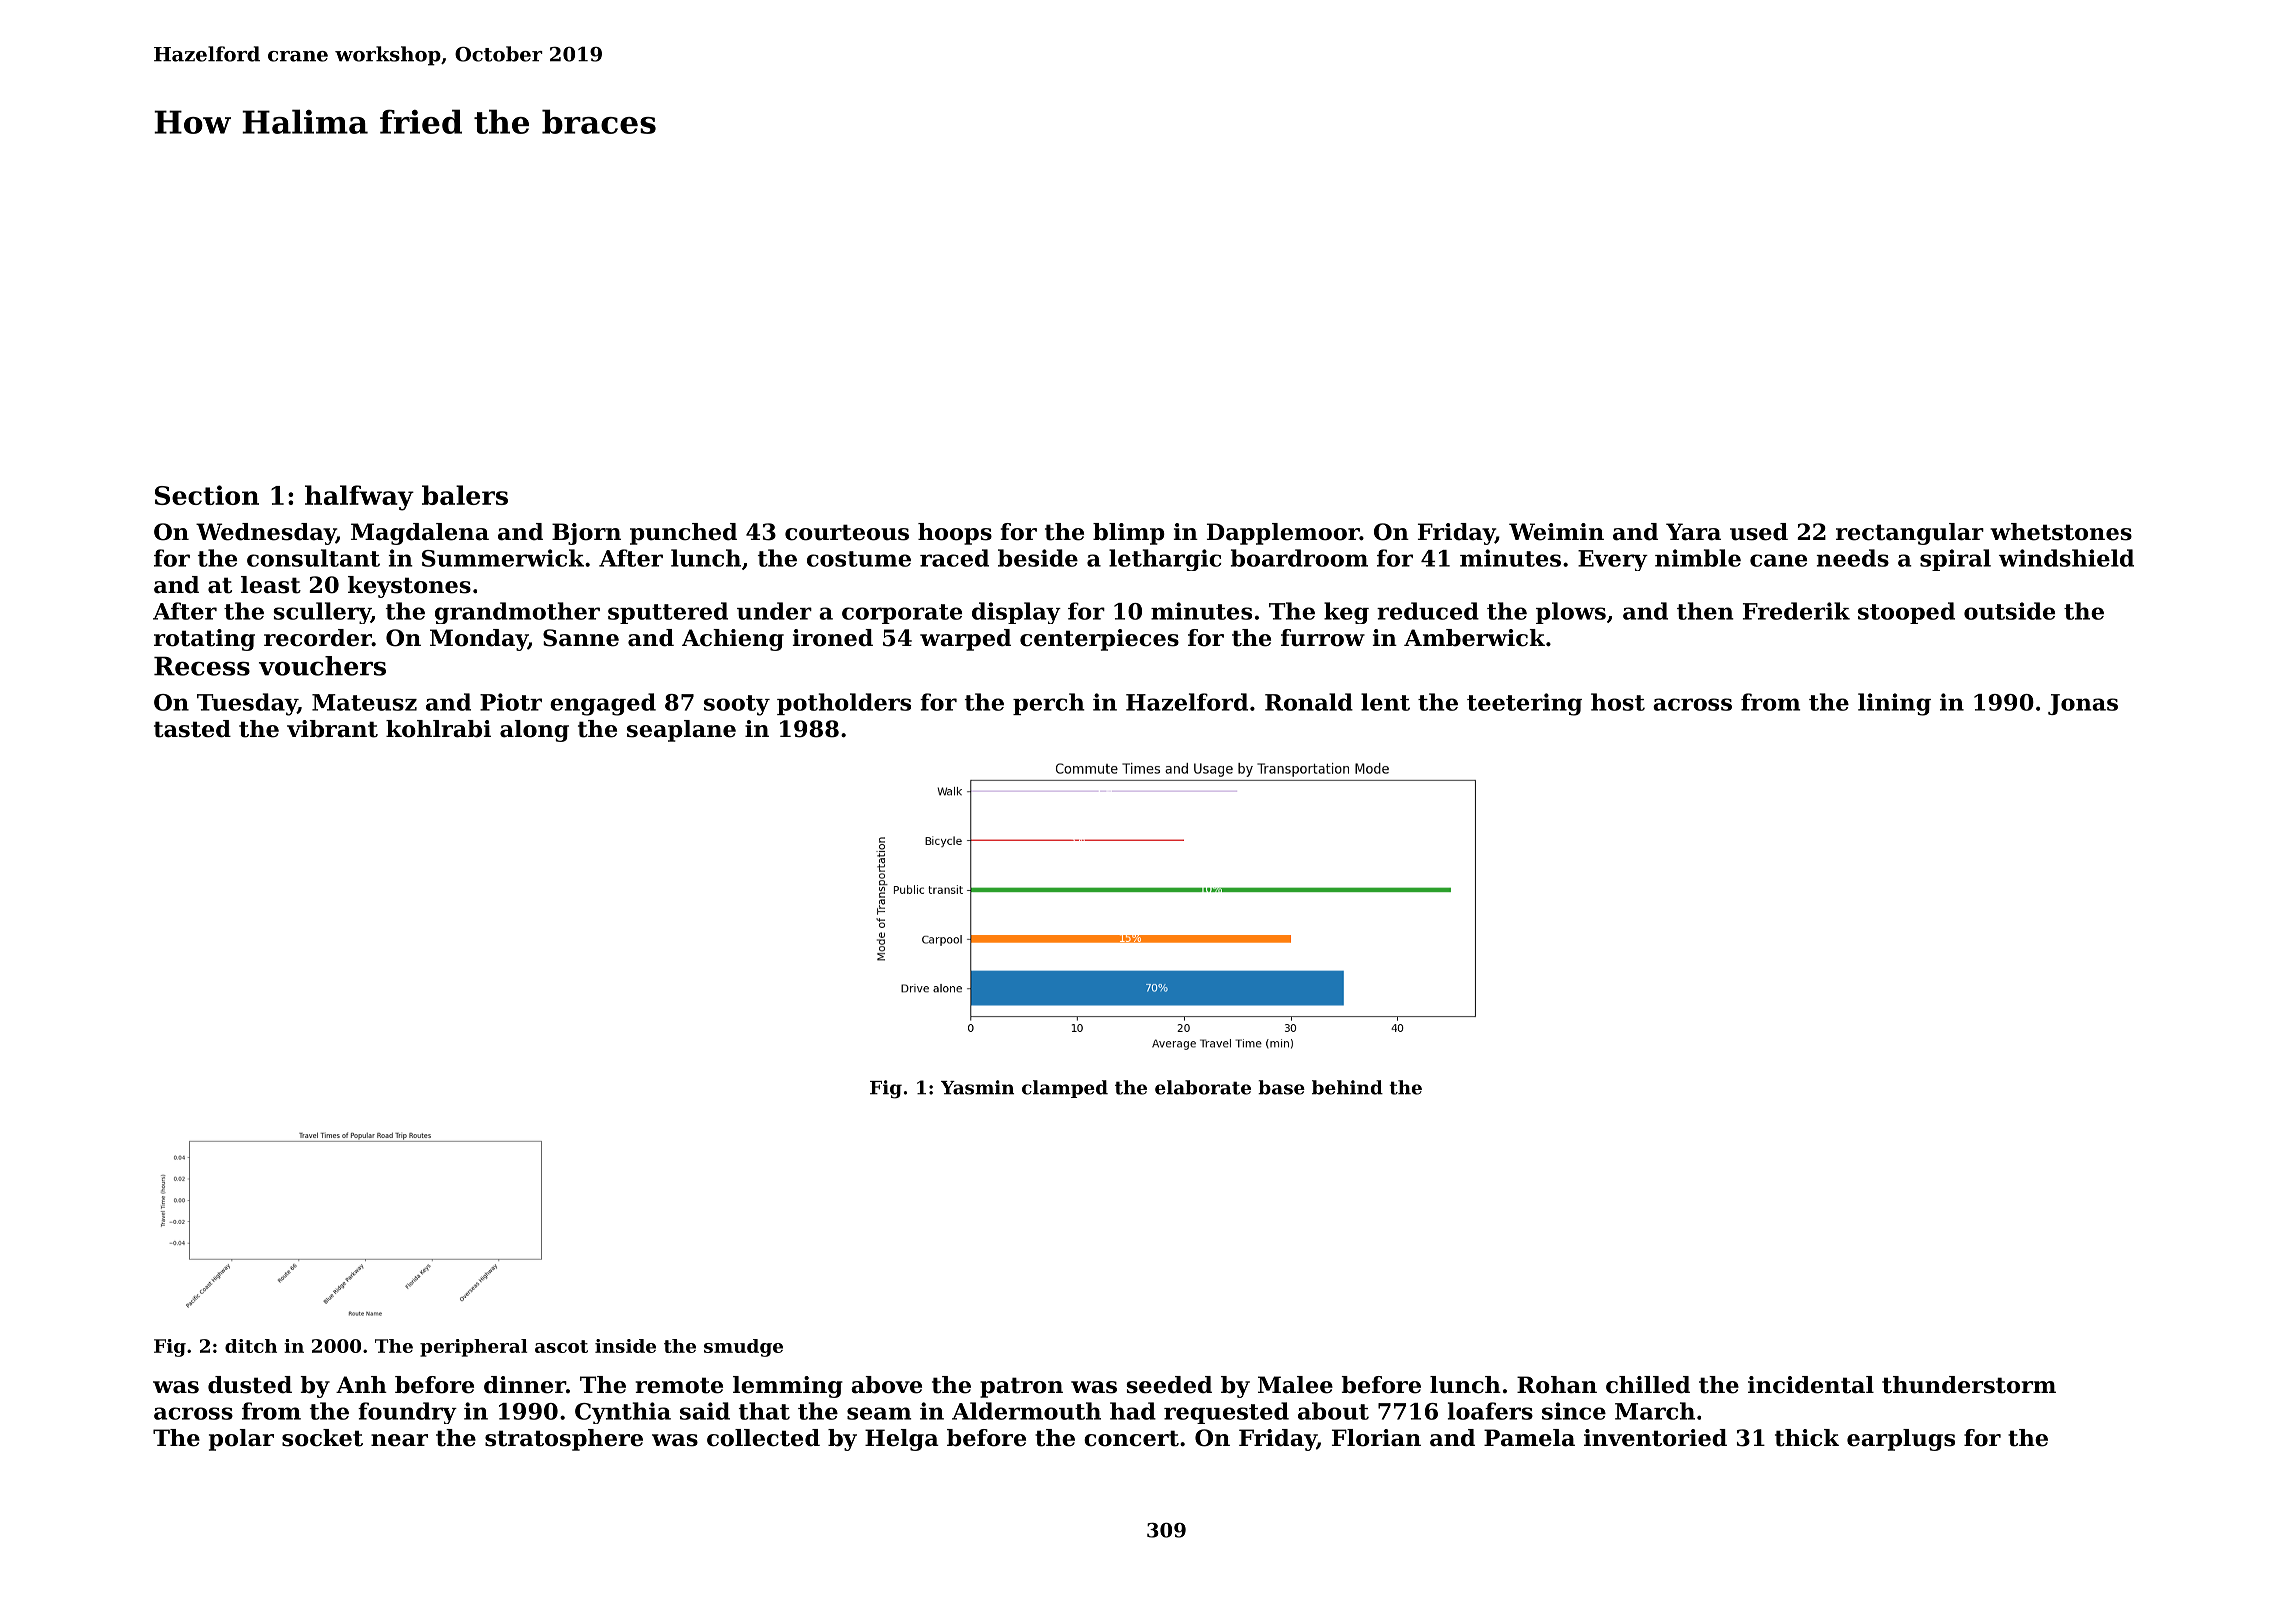 The image size is (2292, 1620). Describe the element at coordinates (1524, 704) in the screenshot. I see `teetering` at that location.
